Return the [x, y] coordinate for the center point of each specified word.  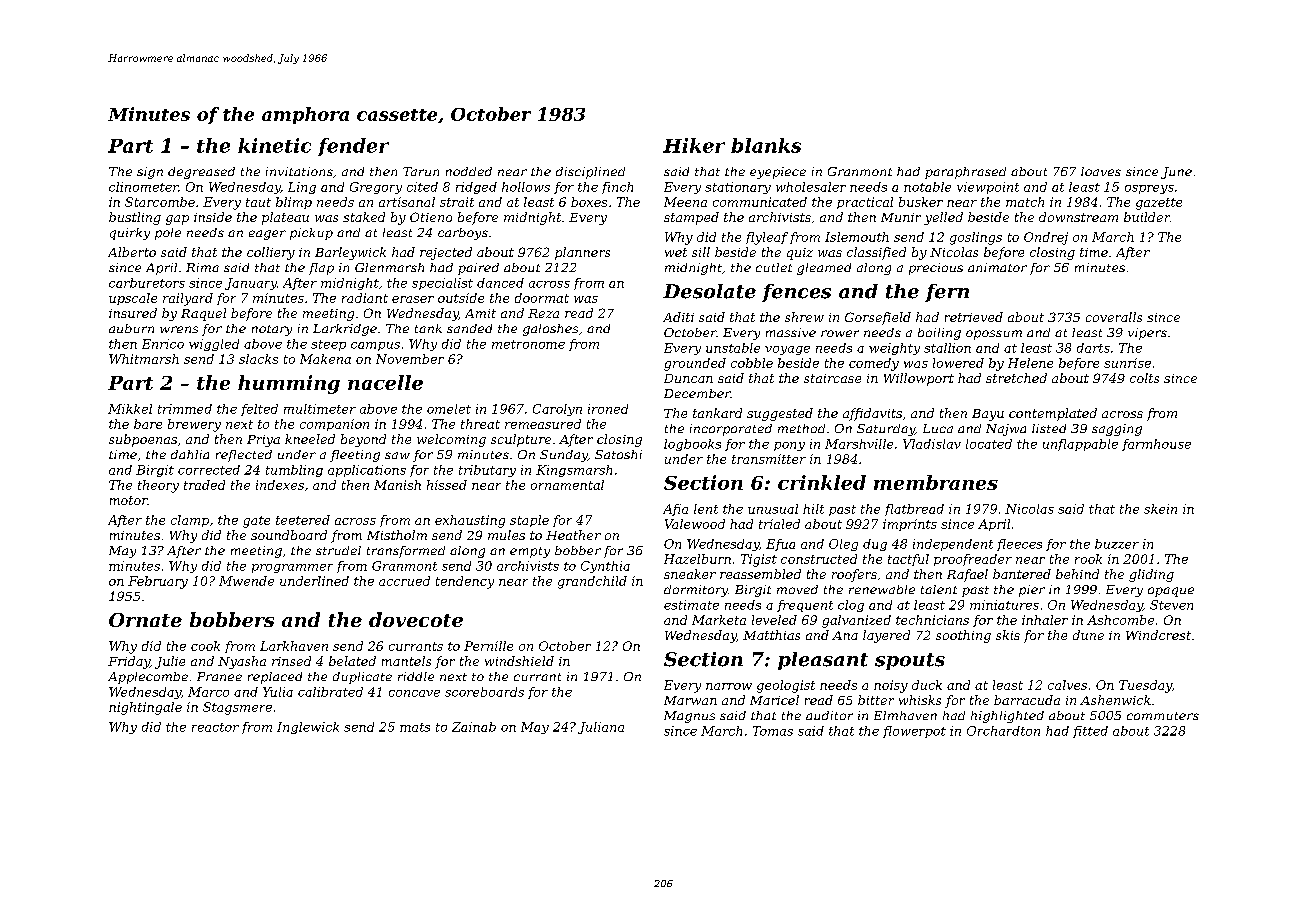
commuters [1163, 716]
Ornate [145, 620]
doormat [542, 298]
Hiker [694, 145]
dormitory [696, 591]
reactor [215, 727]
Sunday [564, 456]
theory [158, 486]
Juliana [601, 728]
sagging [1117, 430]
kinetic [274, 145]
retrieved [974, 317]
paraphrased [965, 173]
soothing [963, 636]
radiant [365, 298]
